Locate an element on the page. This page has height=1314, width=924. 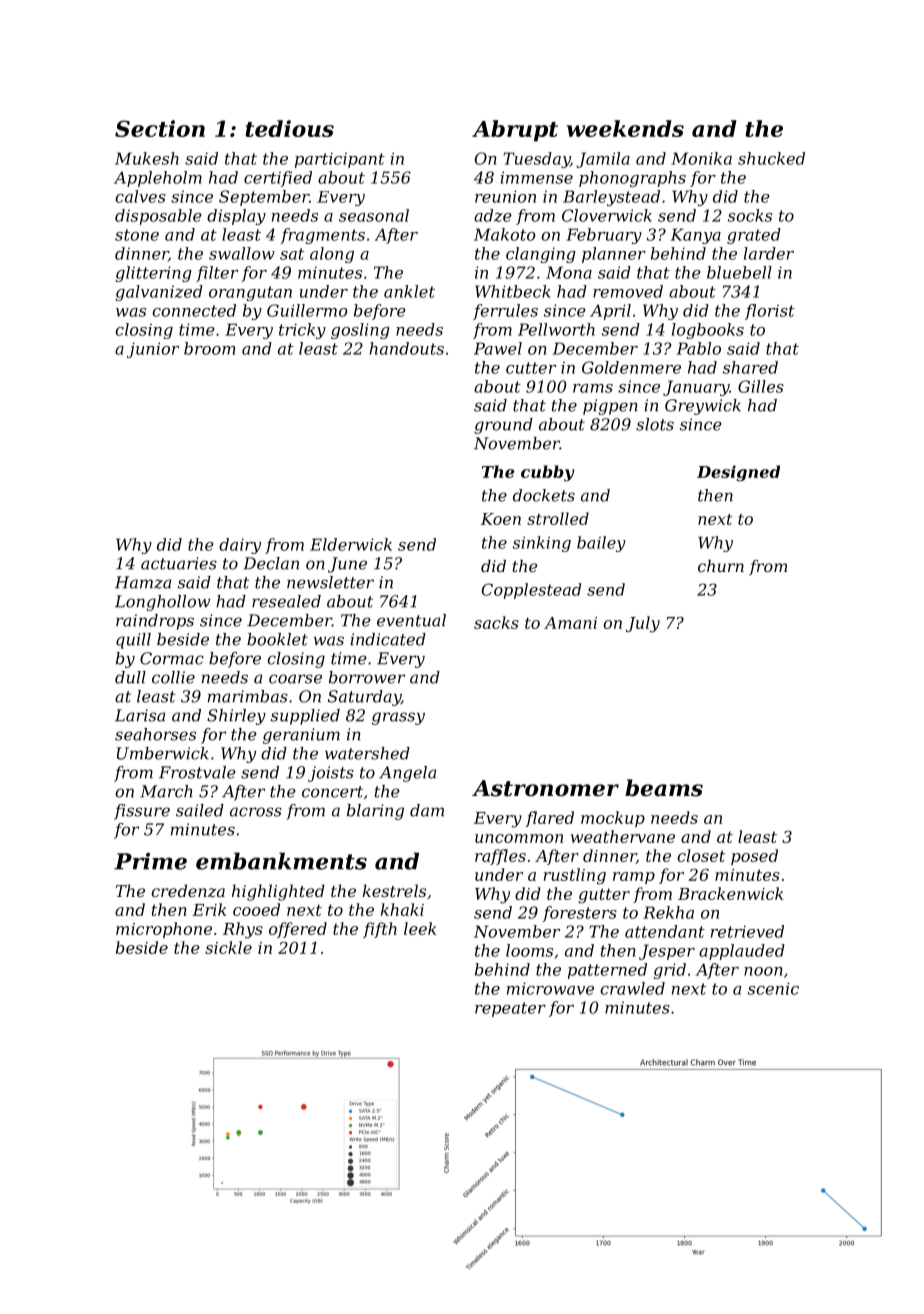
certified is located at coordinates (278, 179).
